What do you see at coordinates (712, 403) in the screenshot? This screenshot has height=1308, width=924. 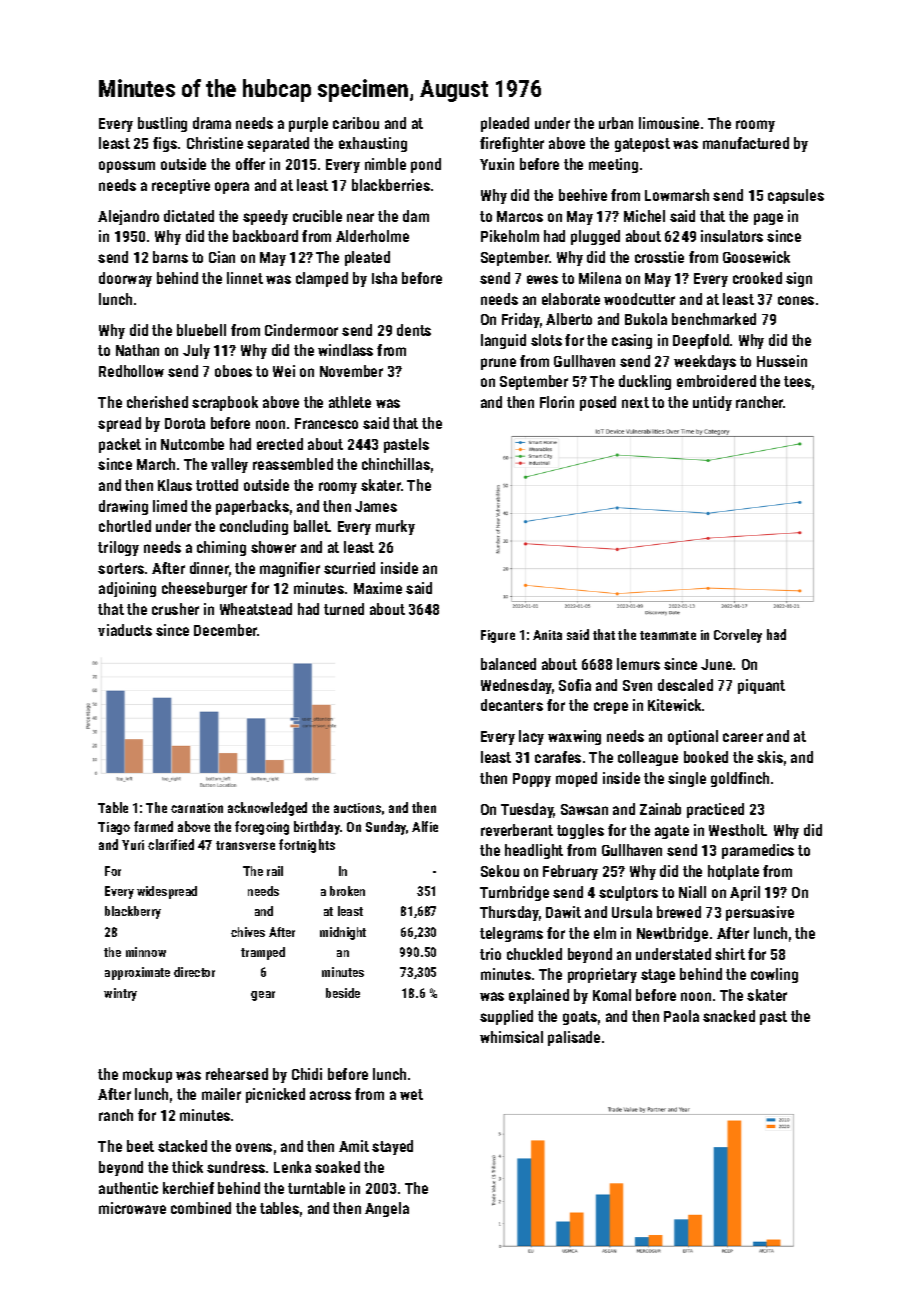 I see `untidy` at bounding box center [712, 403].
